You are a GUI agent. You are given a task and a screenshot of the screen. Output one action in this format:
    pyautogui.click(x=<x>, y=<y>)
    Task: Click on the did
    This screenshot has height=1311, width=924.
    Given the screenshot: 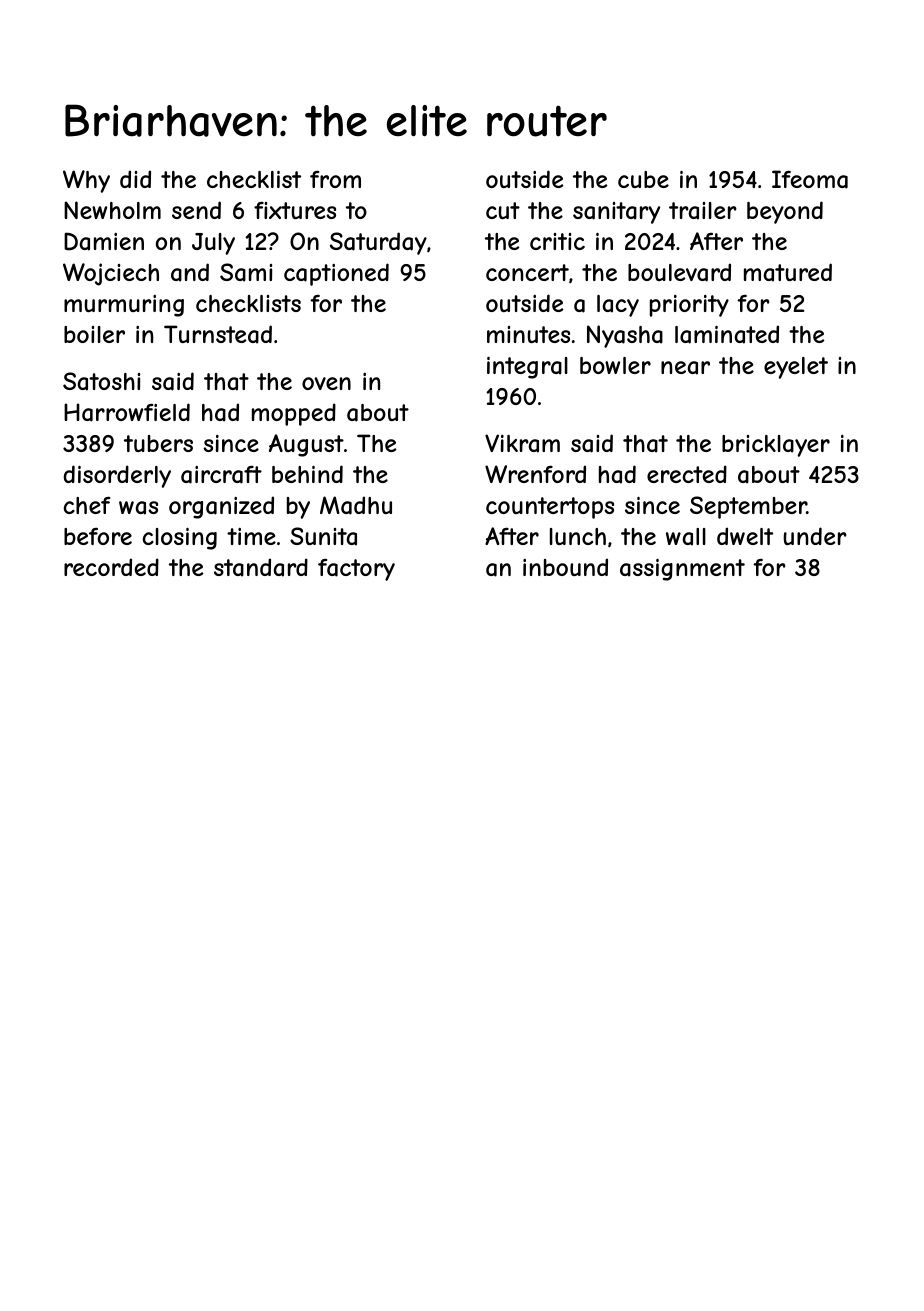 What is the action you would take?
    pyautogui.click(x=135, y=179)
